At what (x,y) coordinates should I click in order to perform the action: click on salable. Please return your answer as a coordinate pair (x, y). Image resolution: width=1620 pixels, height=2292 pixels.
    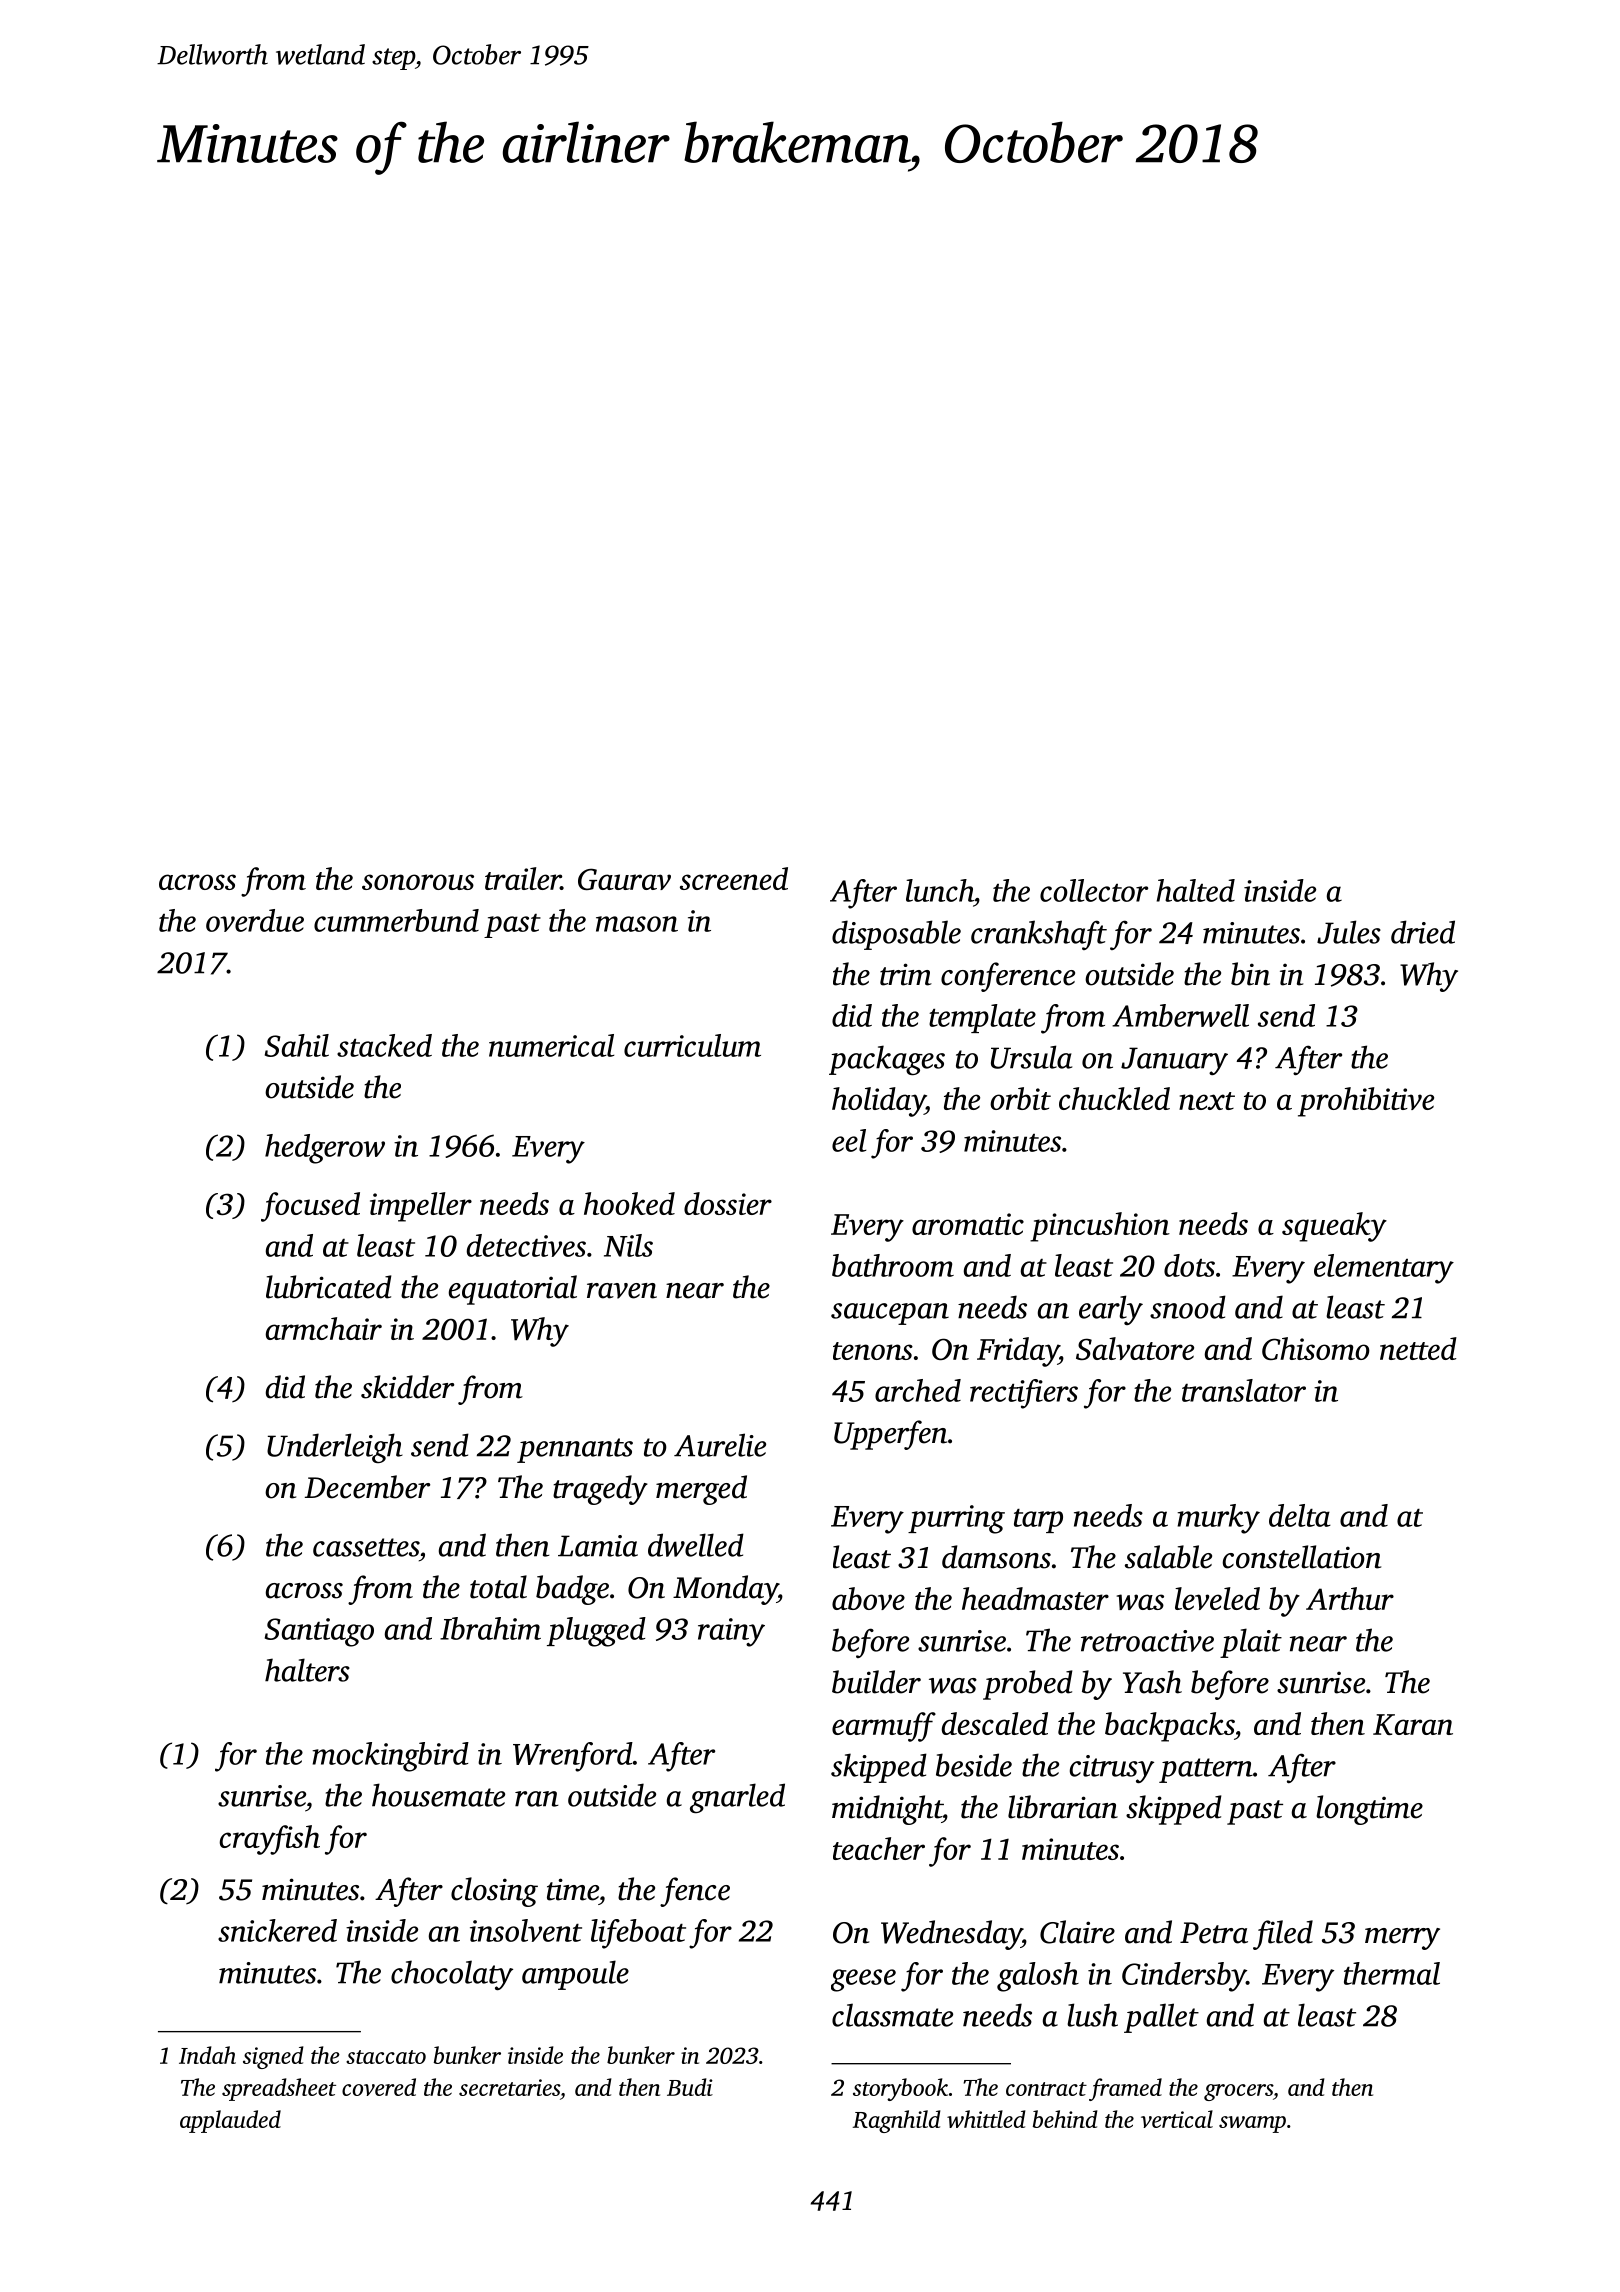
    Looking at the image, I should click on (1168, 1557).
